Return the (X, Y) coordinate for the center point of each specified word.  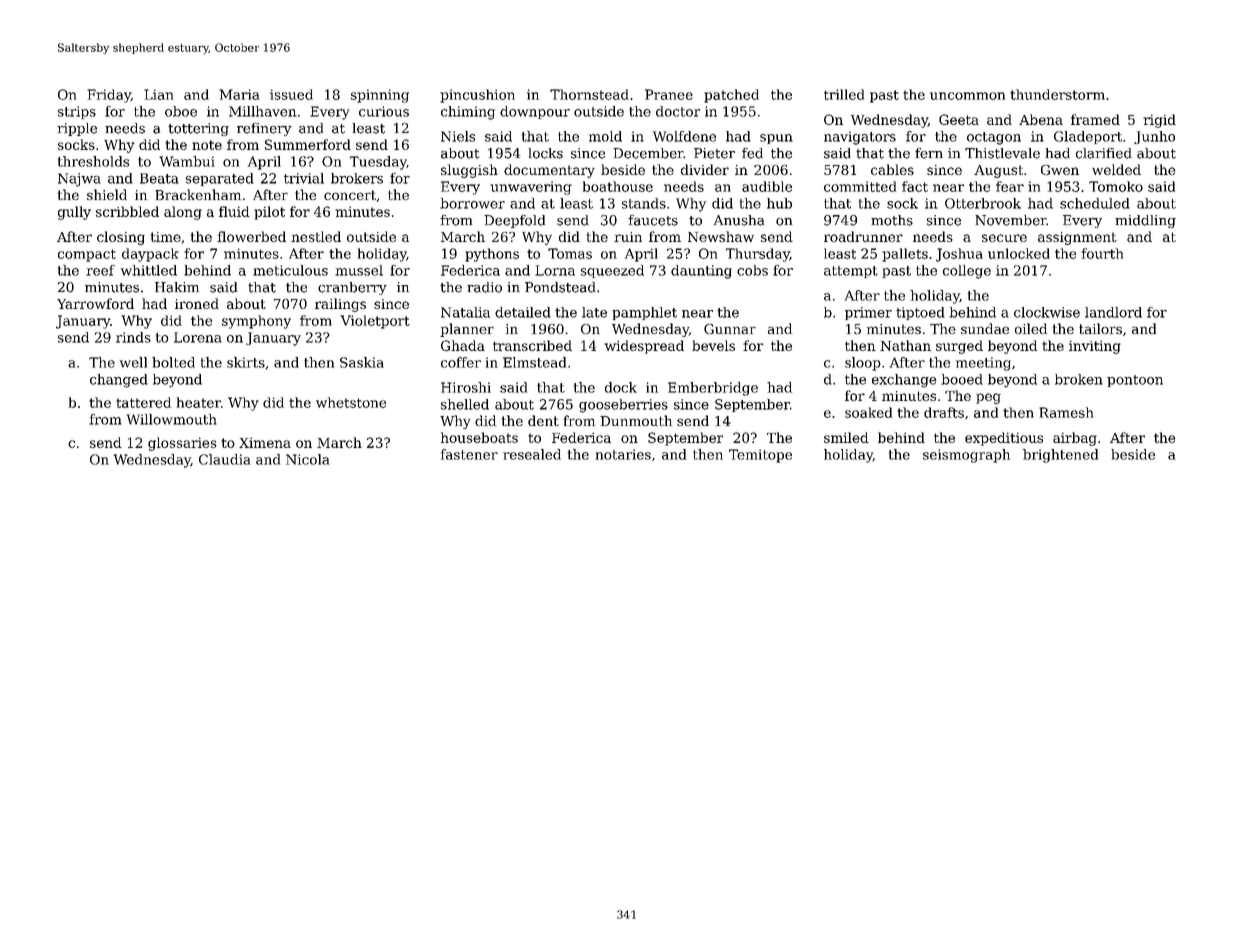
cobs (752, 270)
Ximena (265, 442)
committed (860, 186)
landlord (1113, 312)
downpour (535, 112)
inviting (1095, 347)
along (183, 213)
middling (1145, 221)
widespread (644, 347)
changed (119, 381)
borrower (472, 203)
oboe (181, 111)
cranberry (352, 288)
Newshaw (721, 236)
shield (107, 194)
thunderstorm (1057, 94)
